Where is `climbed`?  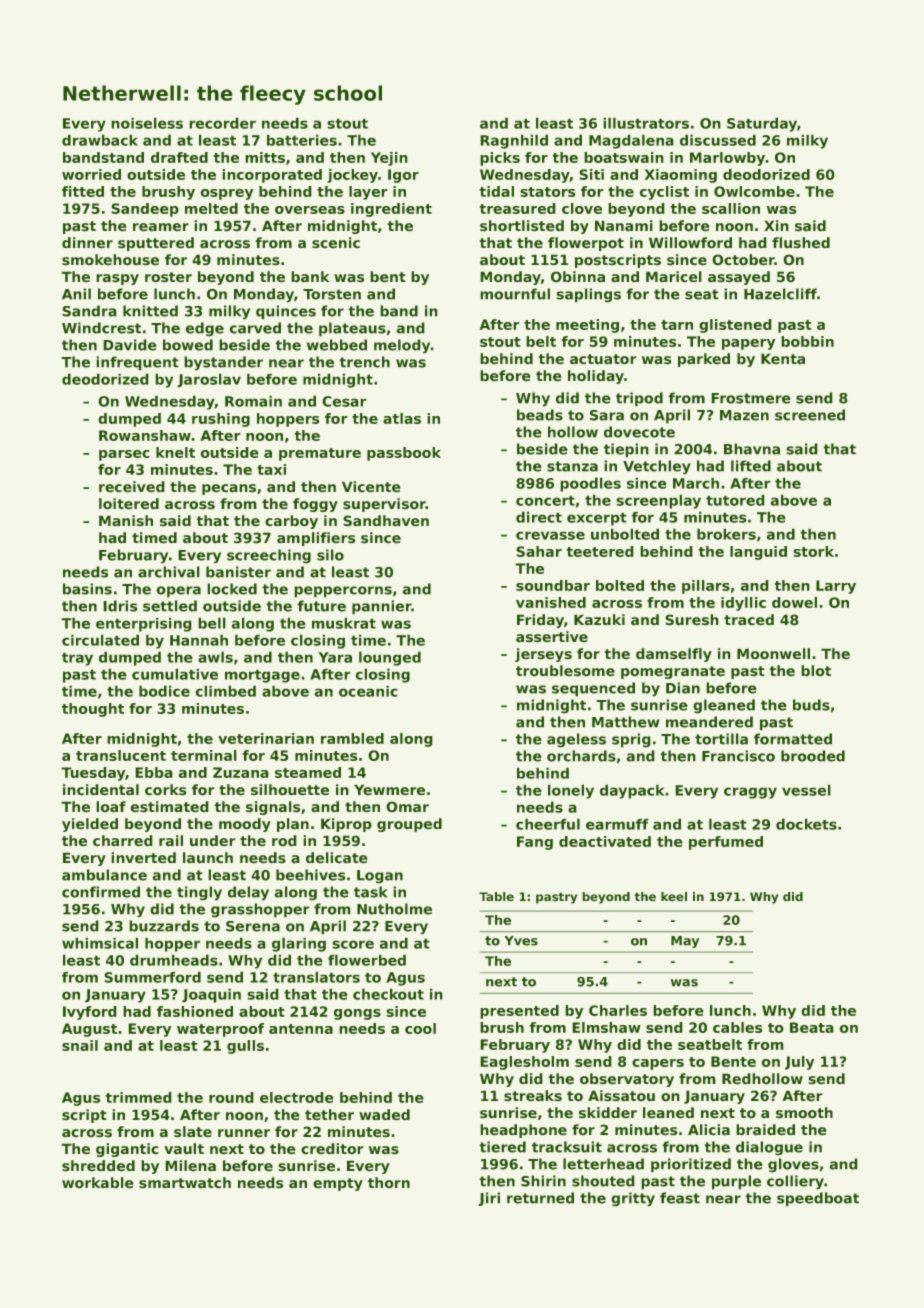 climbed is located at coordinates (225, 691).
